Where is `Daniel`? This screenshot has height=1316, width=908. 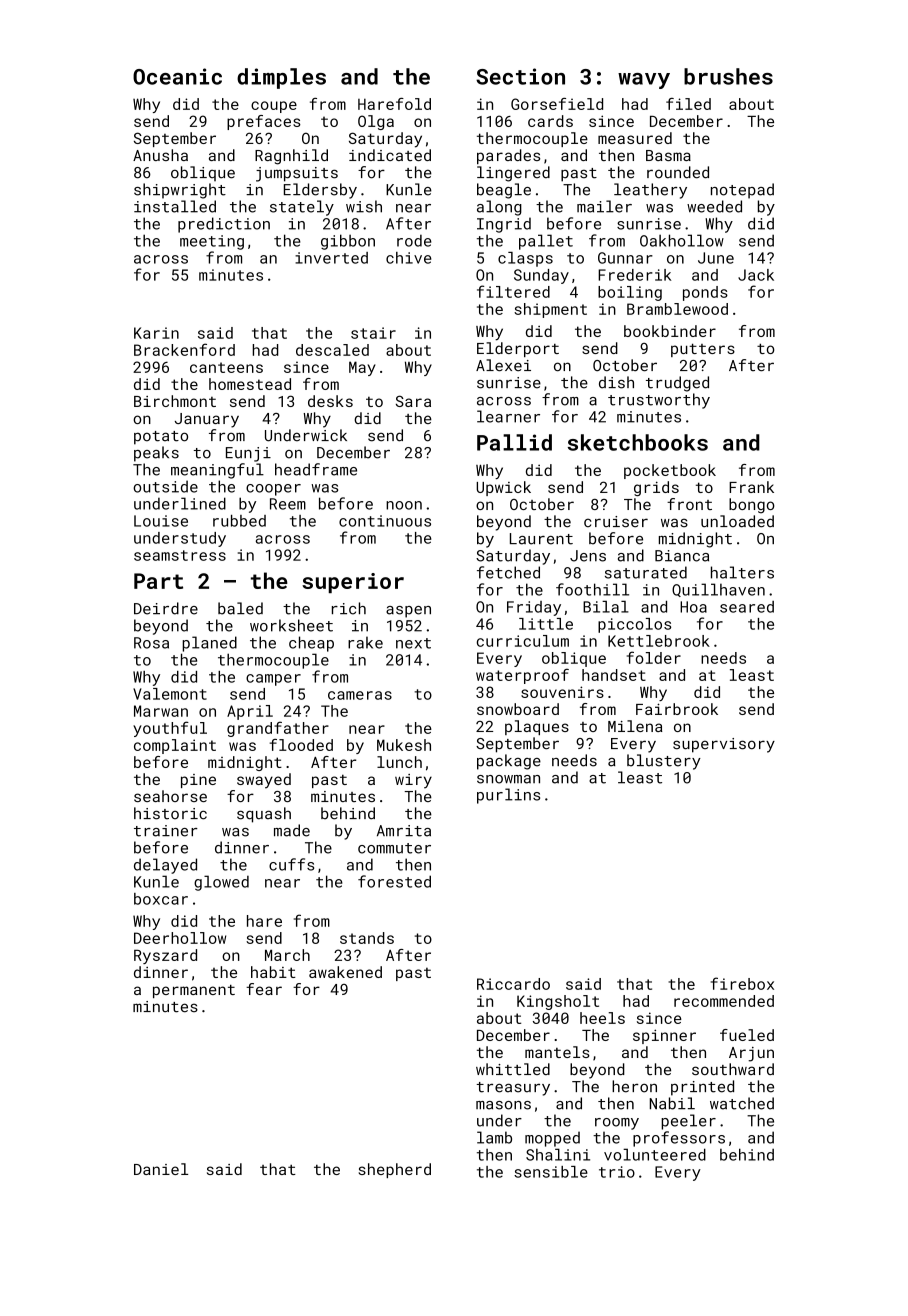
Daniel is located at coordinates (161, 1169).
